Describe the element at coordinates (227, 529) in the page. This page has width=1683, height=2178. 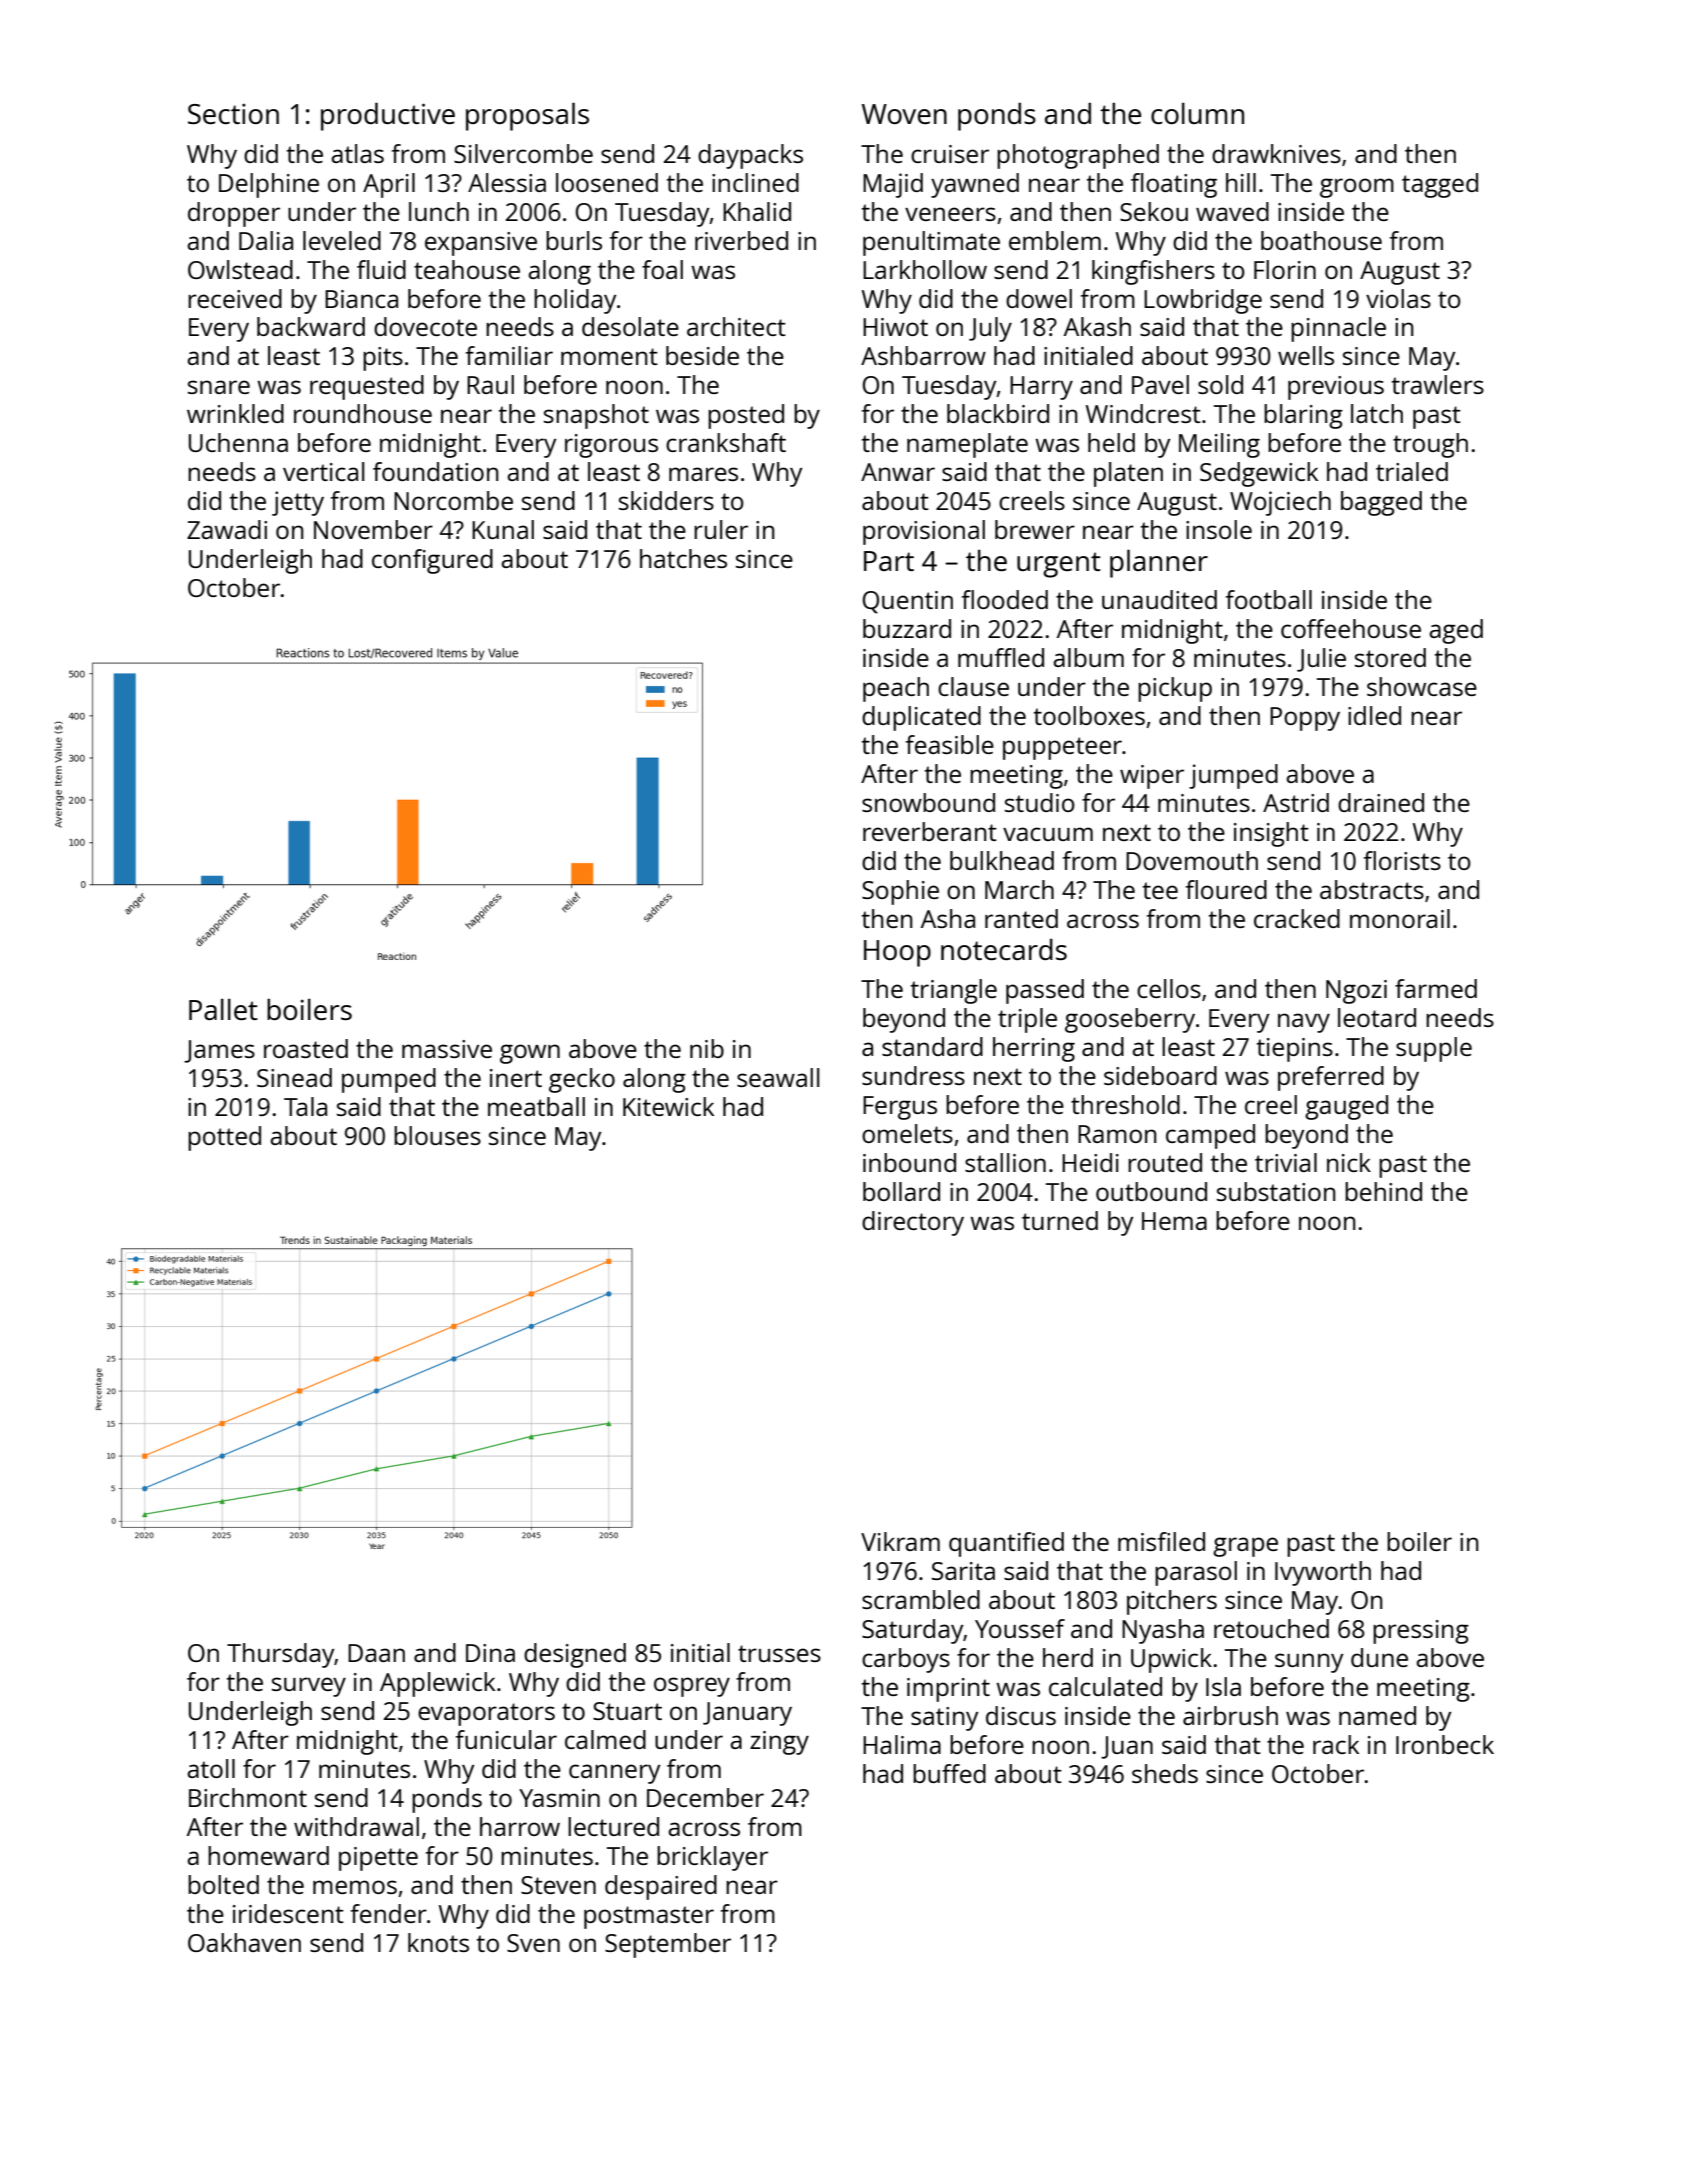
I see `Zawadi` at that location.
